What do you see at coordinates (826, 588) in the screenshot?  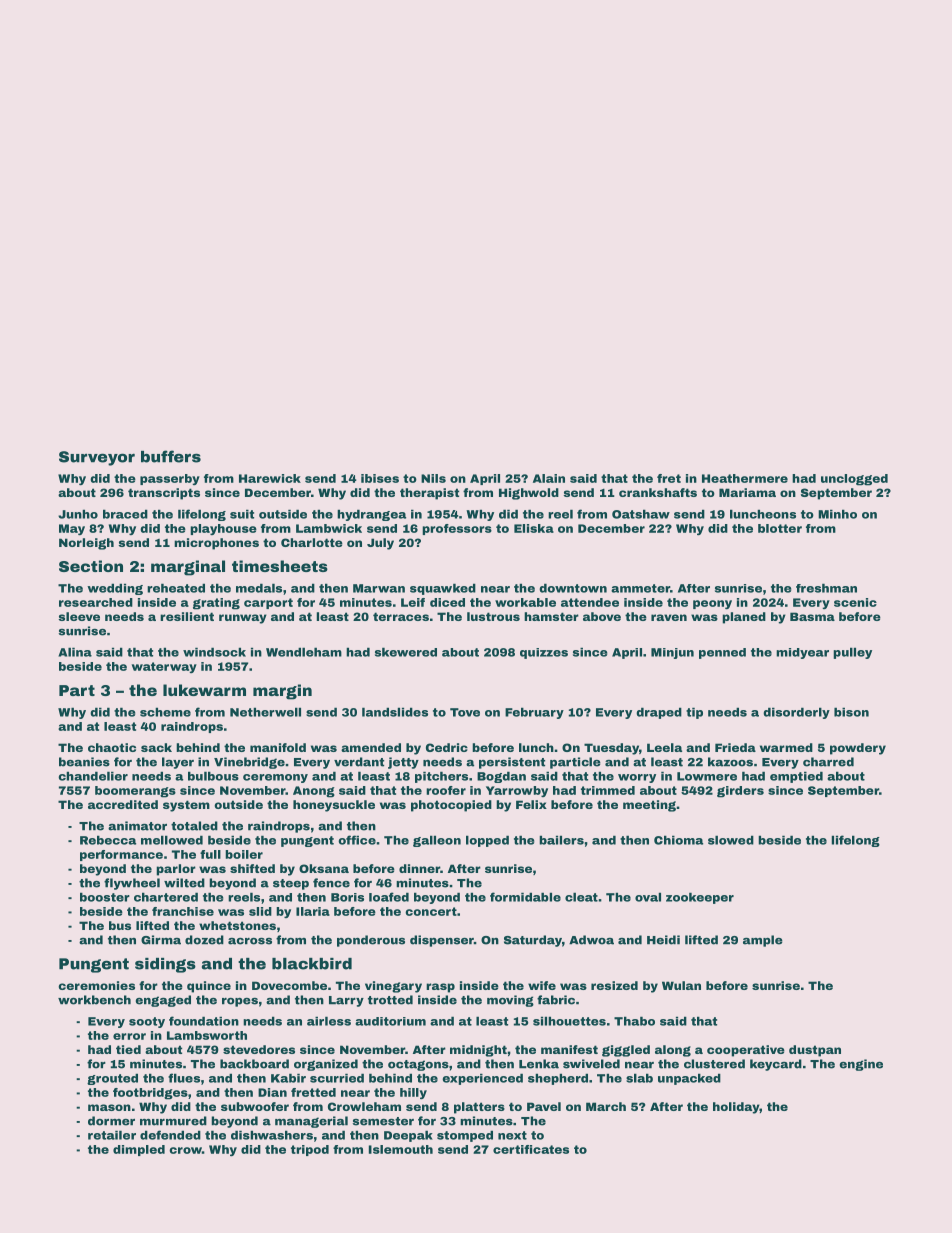 I see `freshman` at bounding box center [826, 588].
